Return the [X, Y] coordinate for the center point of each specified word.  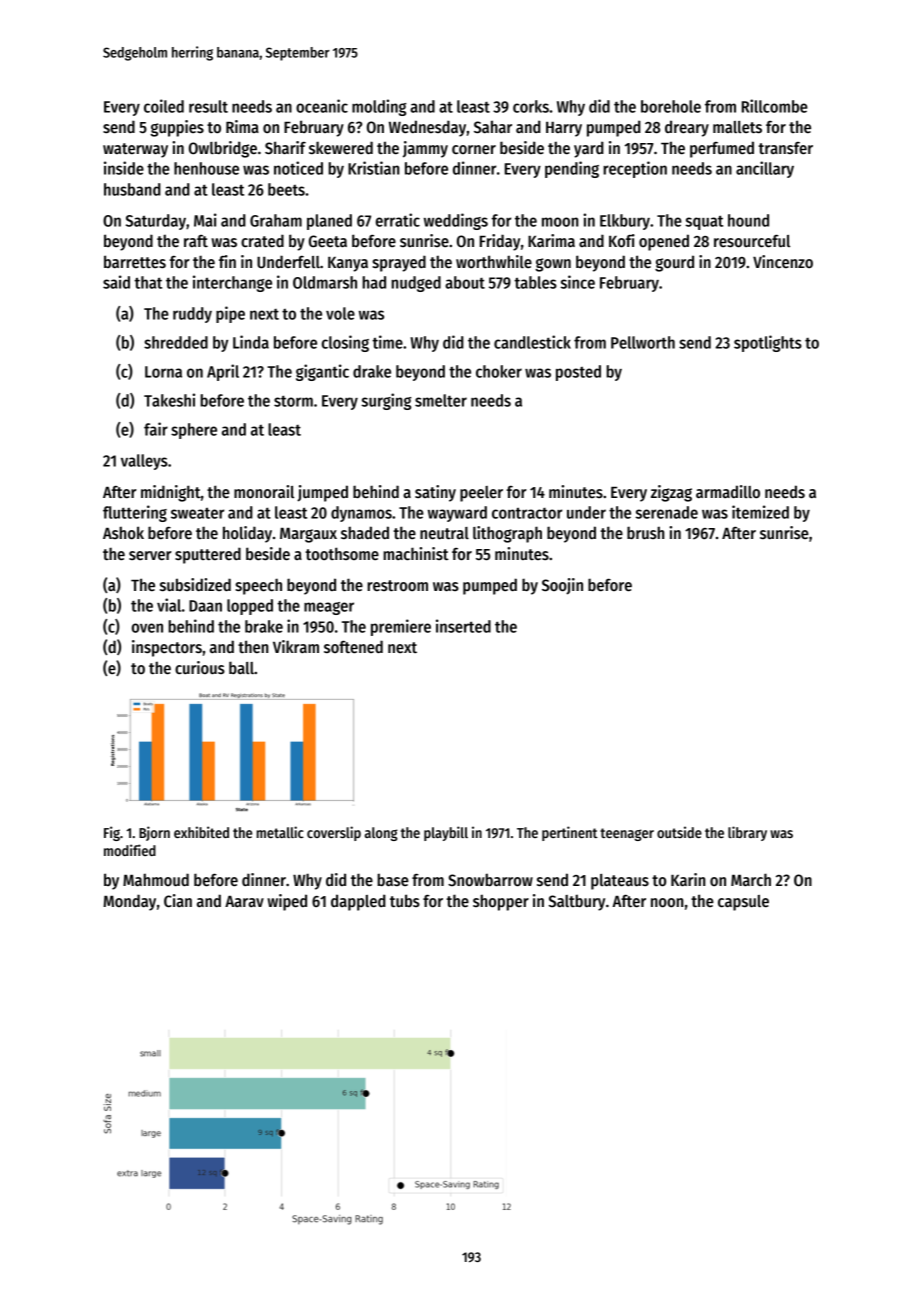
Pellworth [643, 342]
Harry [564, 129]
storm [293, 401]
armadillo [728, 492]
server [150, 556]
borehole [671, 106]
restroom [397, 586]
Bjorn [154, 833]
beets [286, 189]
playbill [446, 833]
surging [386, 401]
